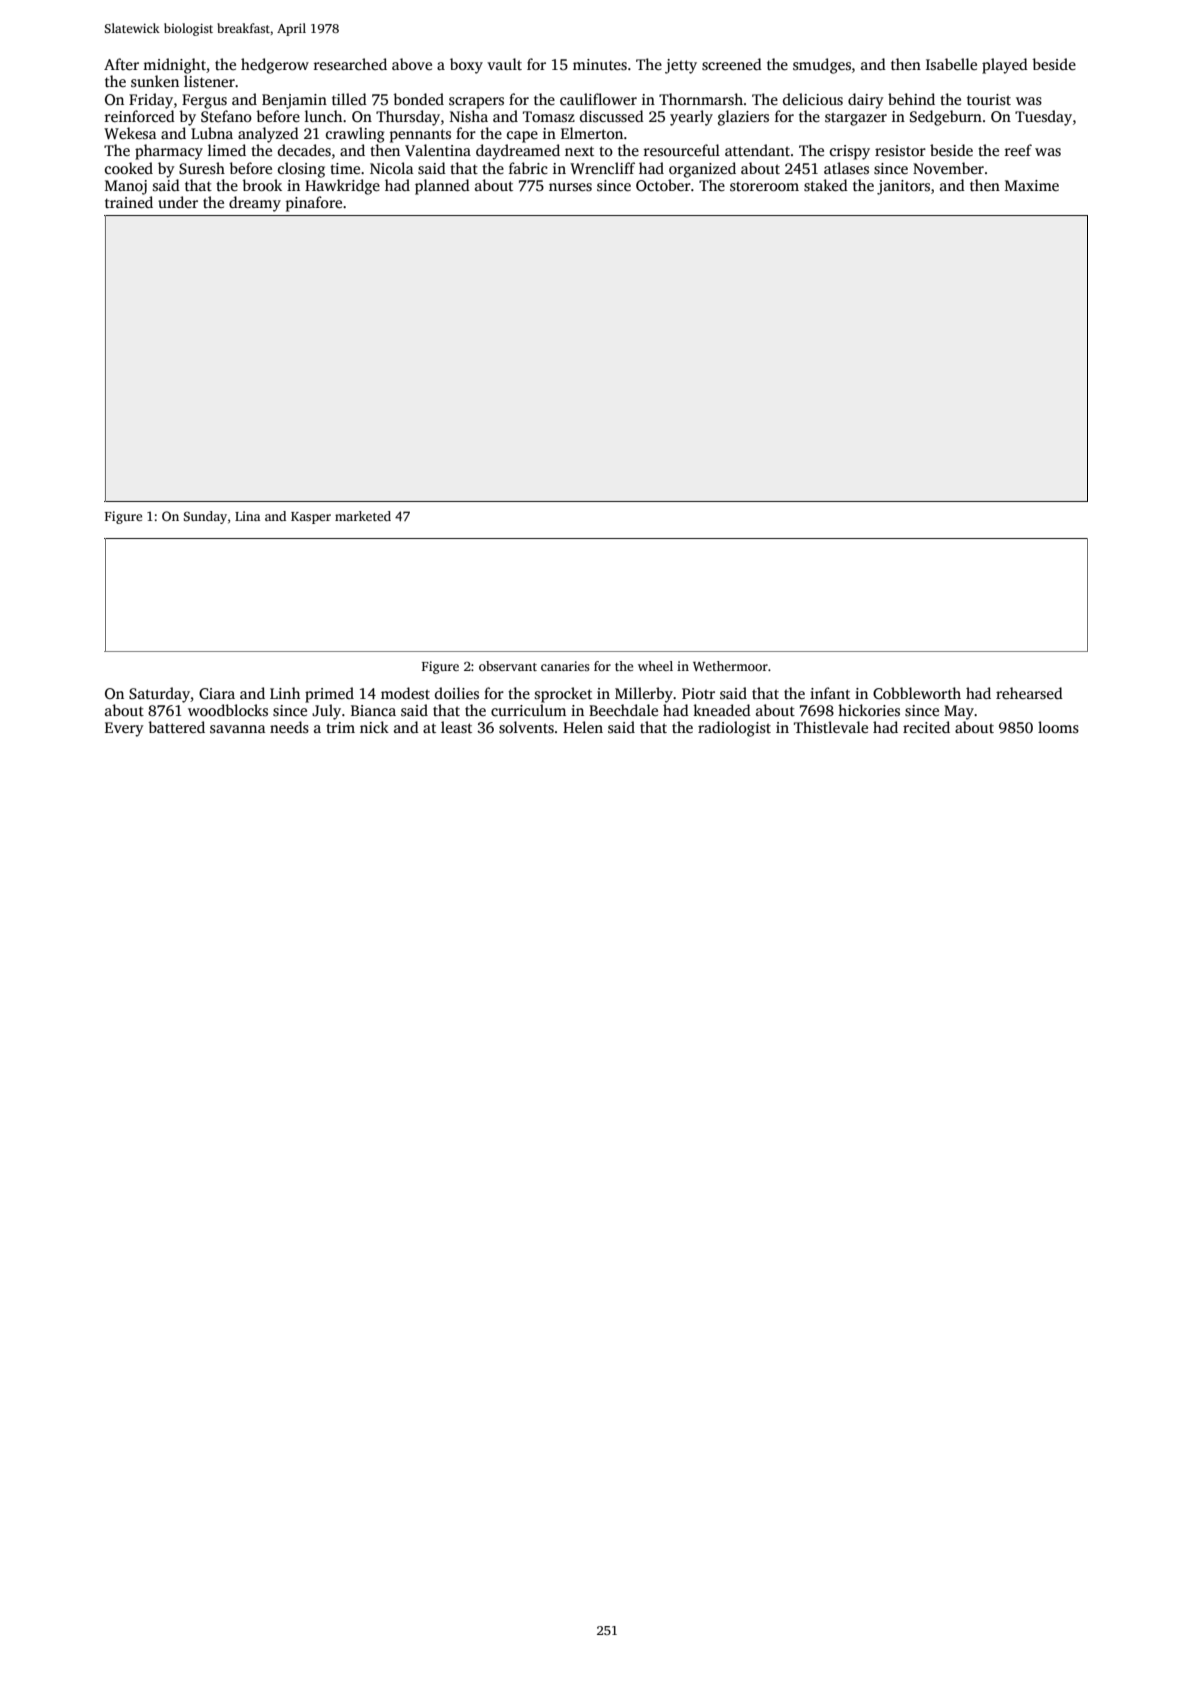 The height and width of the document is (1687, 1193). Describe the element at coordinates (757, 150) in the document. I see `attendant` at that location.
